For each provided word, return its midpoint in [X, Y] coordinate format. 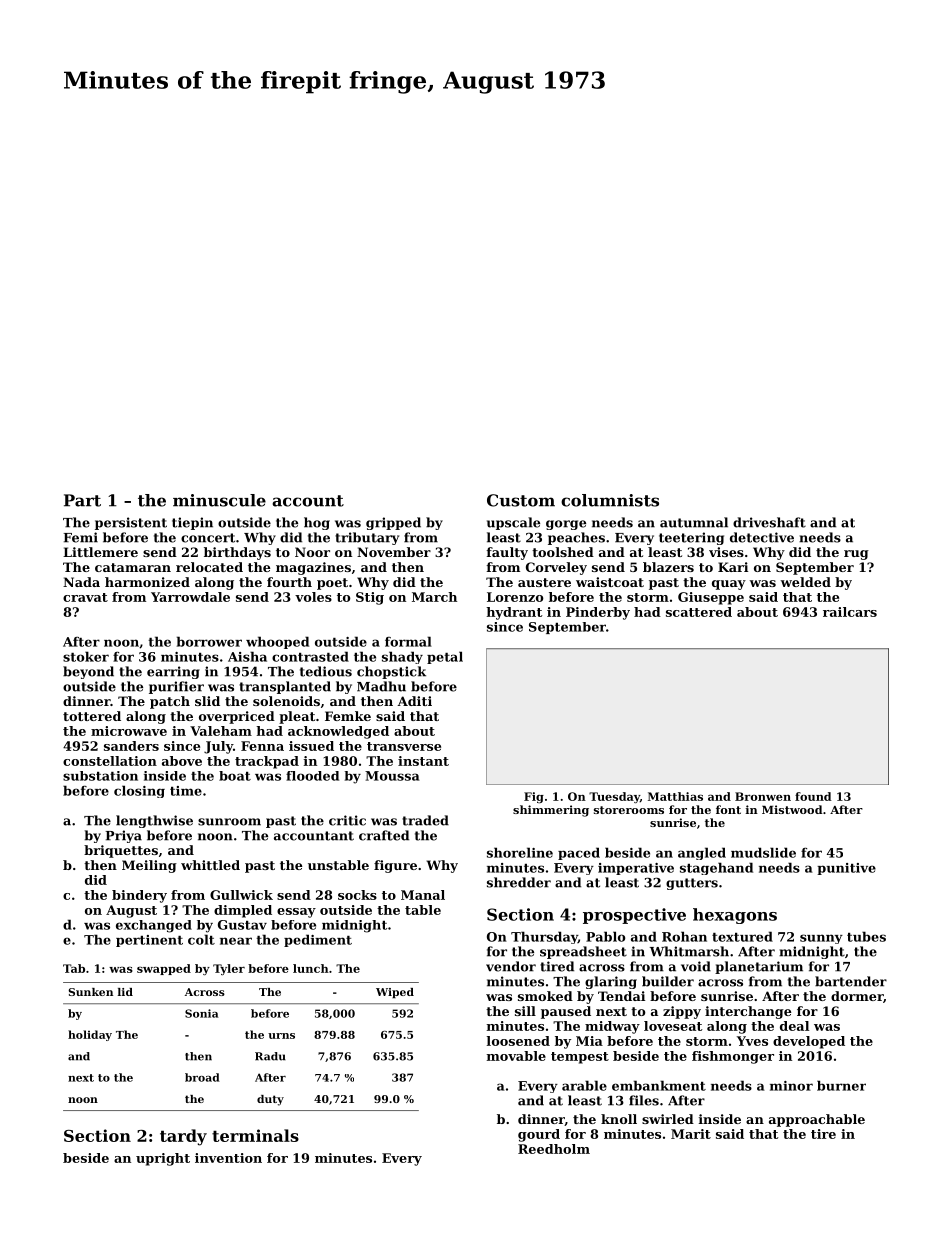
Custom [521, 500]
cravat [85, 597]
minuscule [219, 500]
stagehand [716, 868]
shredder [519, 882]
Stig [370, 598]
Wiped [395, 993]
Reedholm [554, 1149]
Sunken [90, 992]
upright [163, 1159]
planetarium [759, 967]
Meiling [149, 866]
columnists [610, 500]
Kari [733, 567]
